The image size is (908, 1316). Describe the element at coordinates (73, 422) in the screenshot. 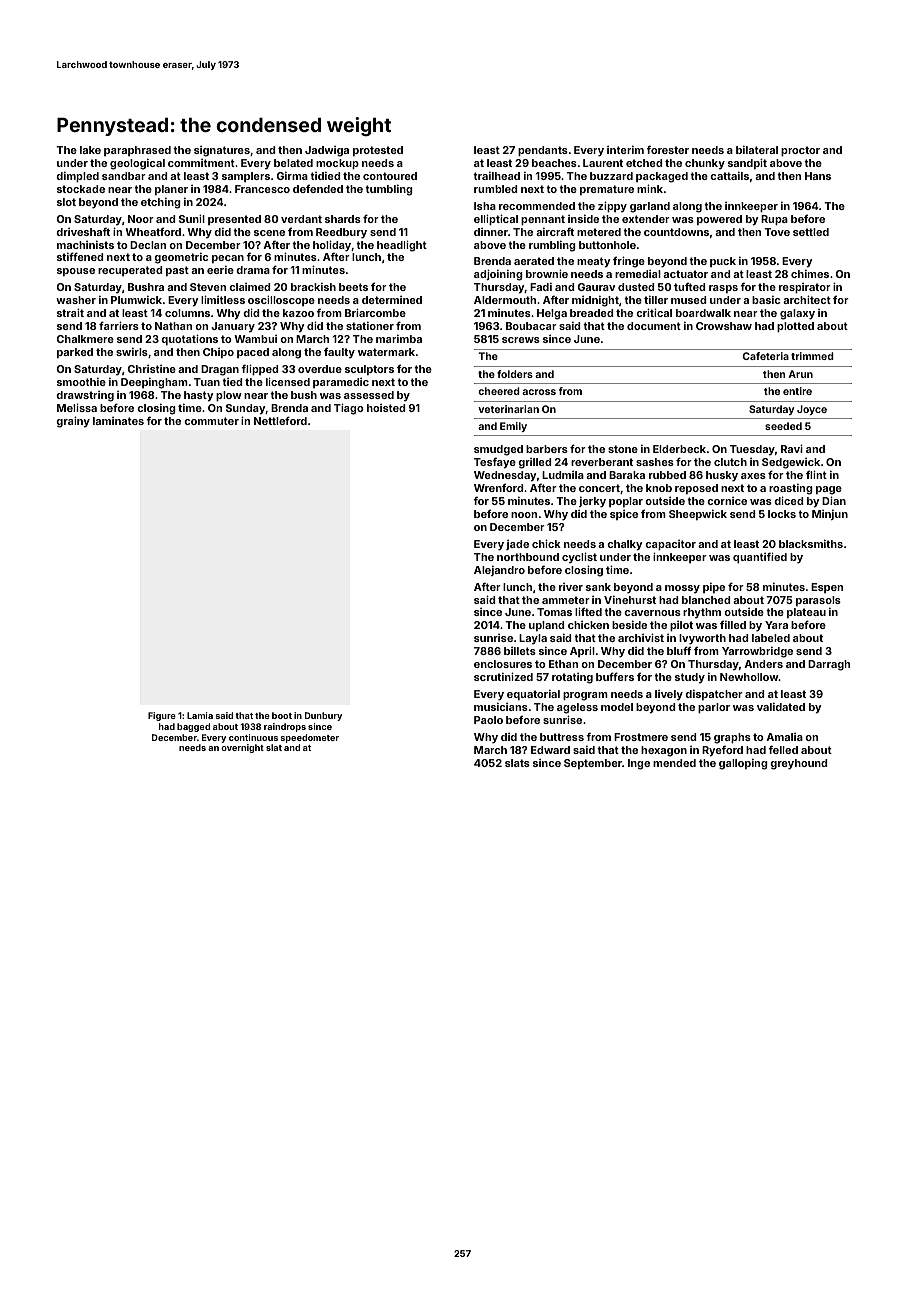

I see `grainy` at that location.
